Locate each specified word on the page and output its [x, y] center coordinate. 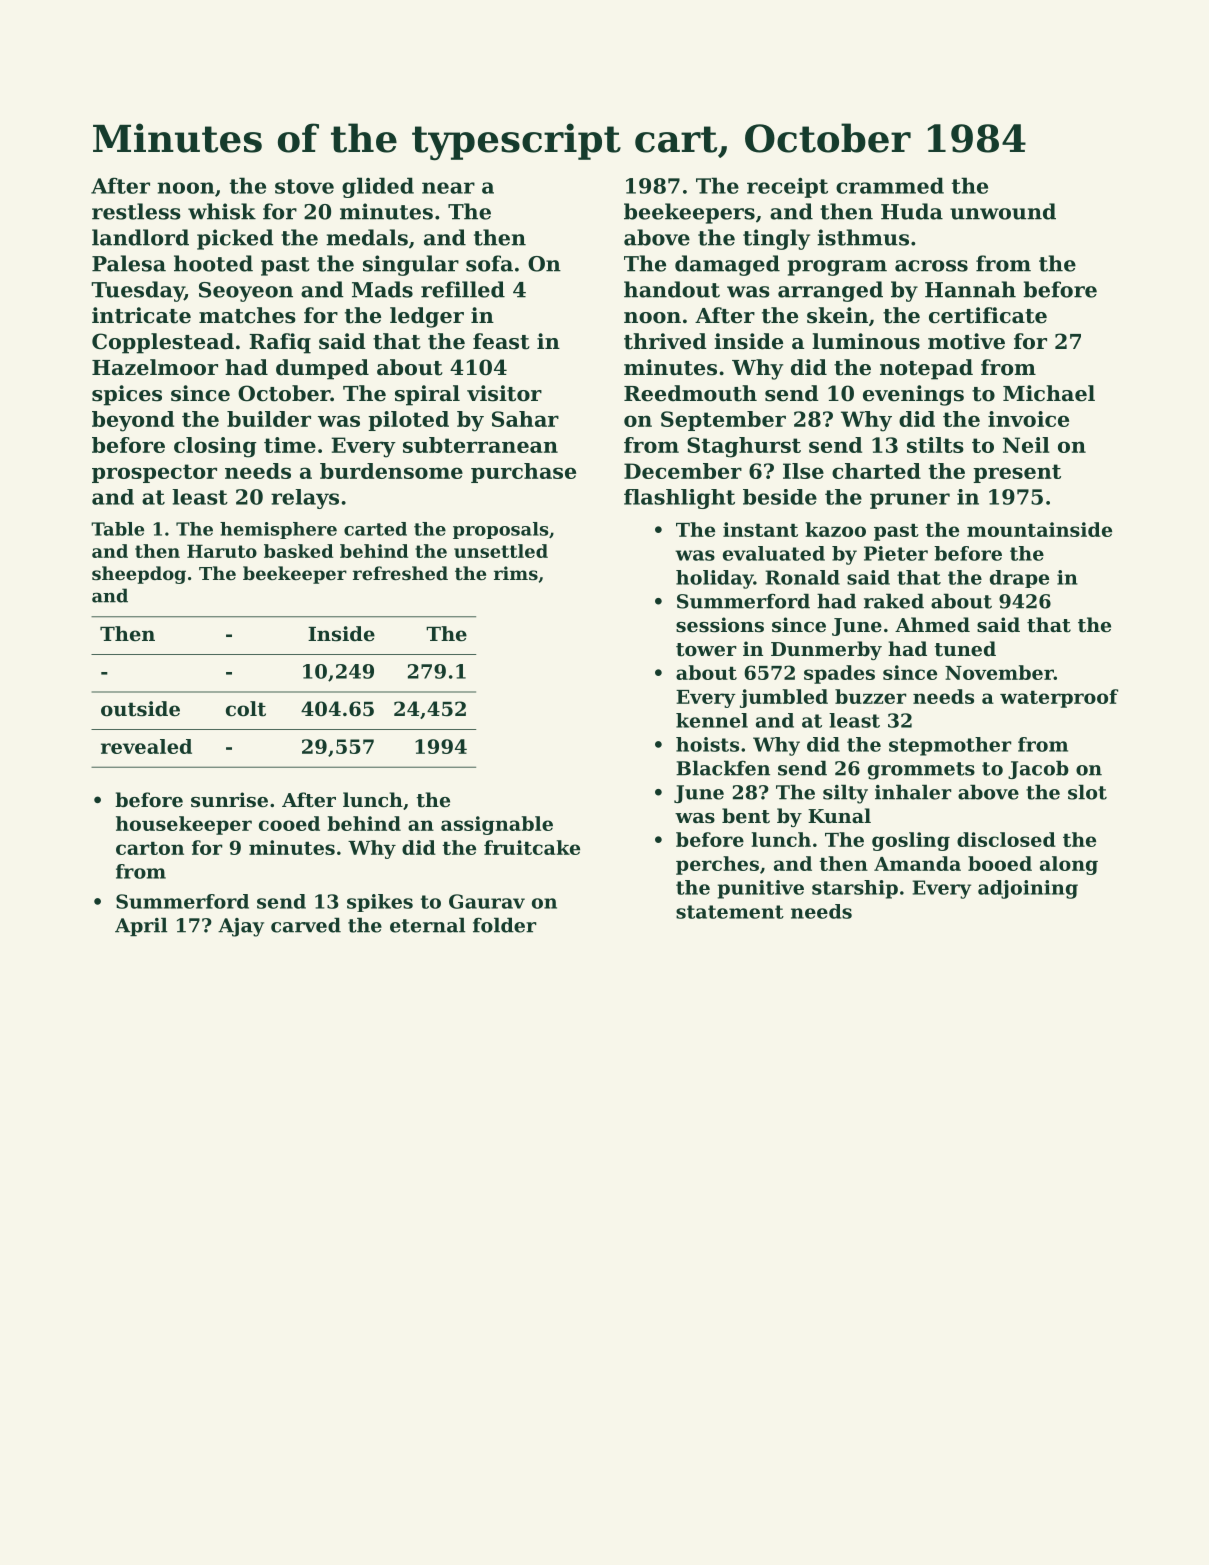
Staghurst [744, 447]
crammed [890, 185]
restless [136, 211]
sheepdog [139, 575]
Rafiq [280, 343]
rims [516, 573]
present [1017, 473]
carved [306, 925]
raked [894, 601]
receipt [787, 188]
